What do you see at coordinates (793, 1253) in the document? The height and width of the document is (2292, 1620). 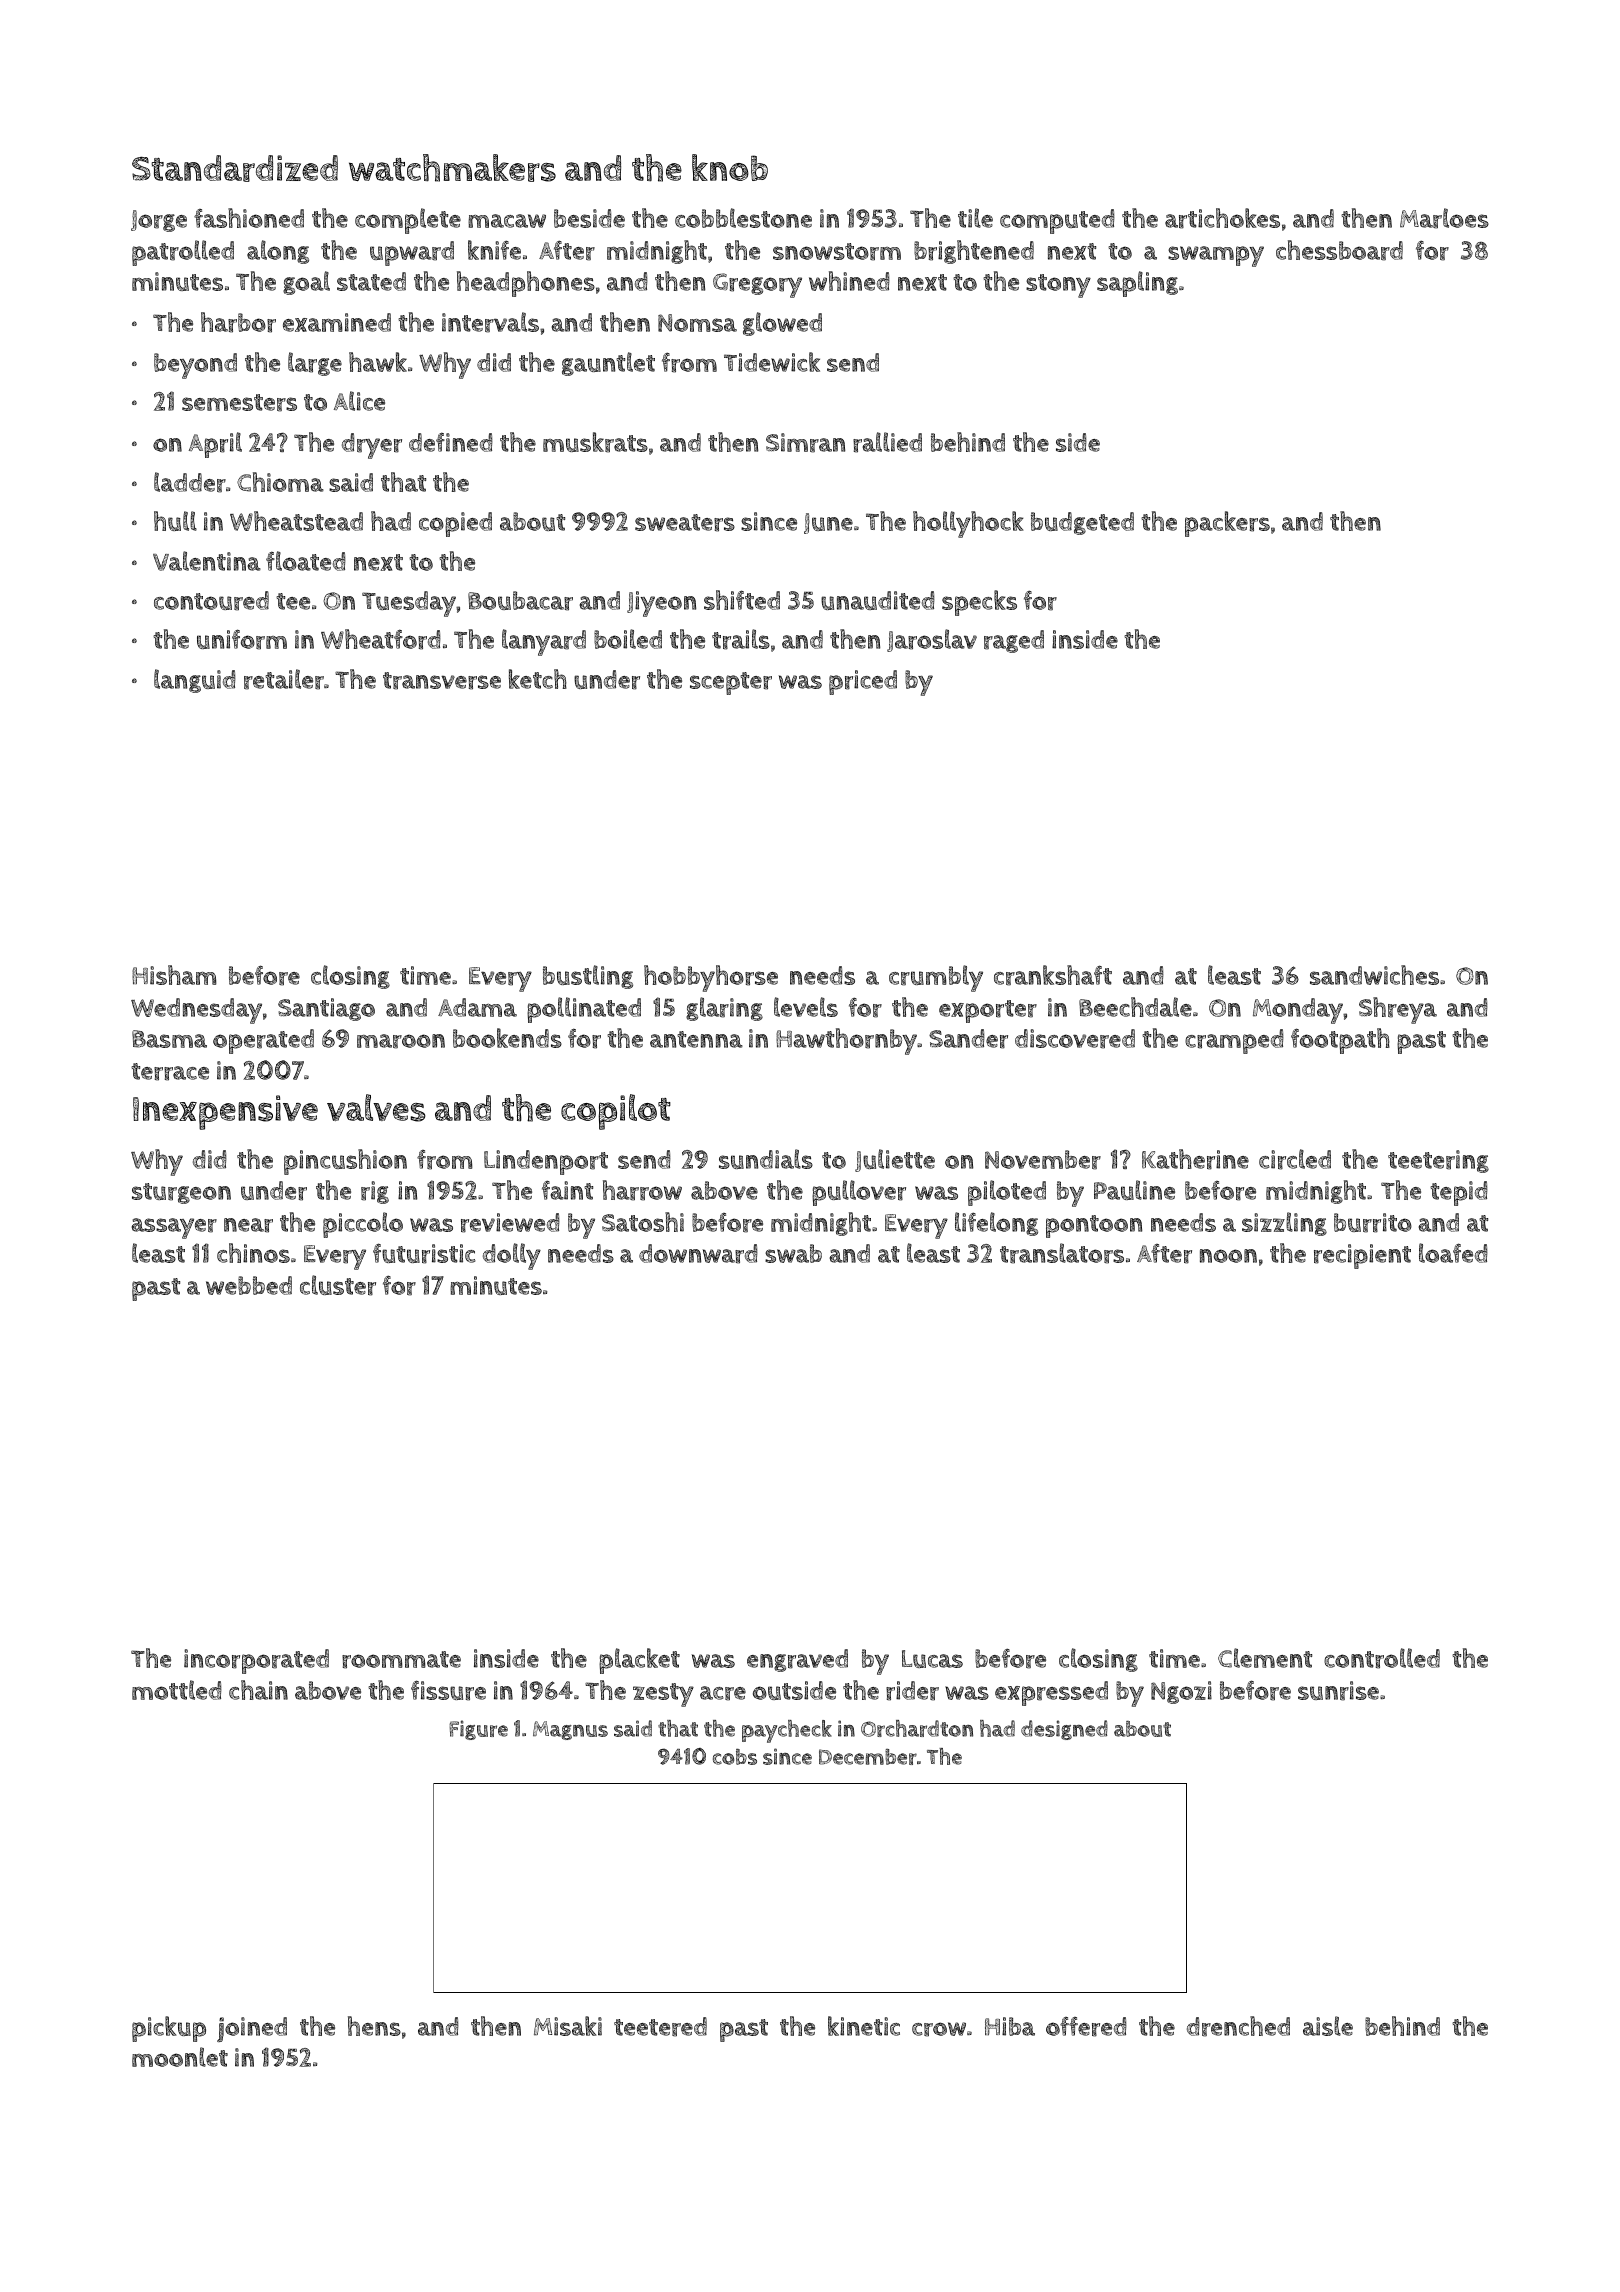 I see `swab` at bounding box center [793, 1253].
